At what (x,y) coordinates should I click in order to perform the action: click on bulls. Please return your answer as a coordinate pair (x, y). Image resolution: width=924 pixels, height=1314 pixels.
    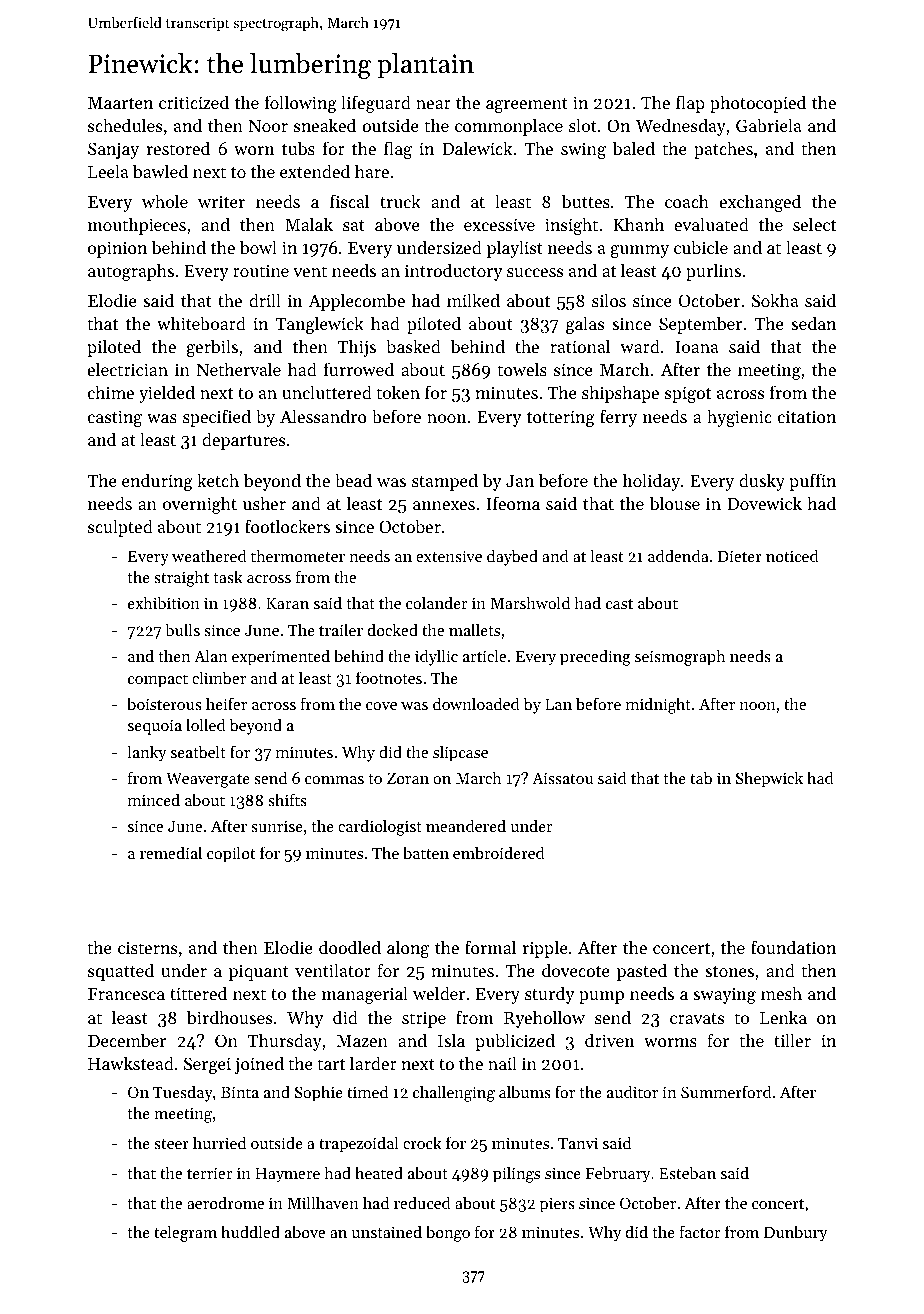
    Looking at the image, I should click on (182, 629).
